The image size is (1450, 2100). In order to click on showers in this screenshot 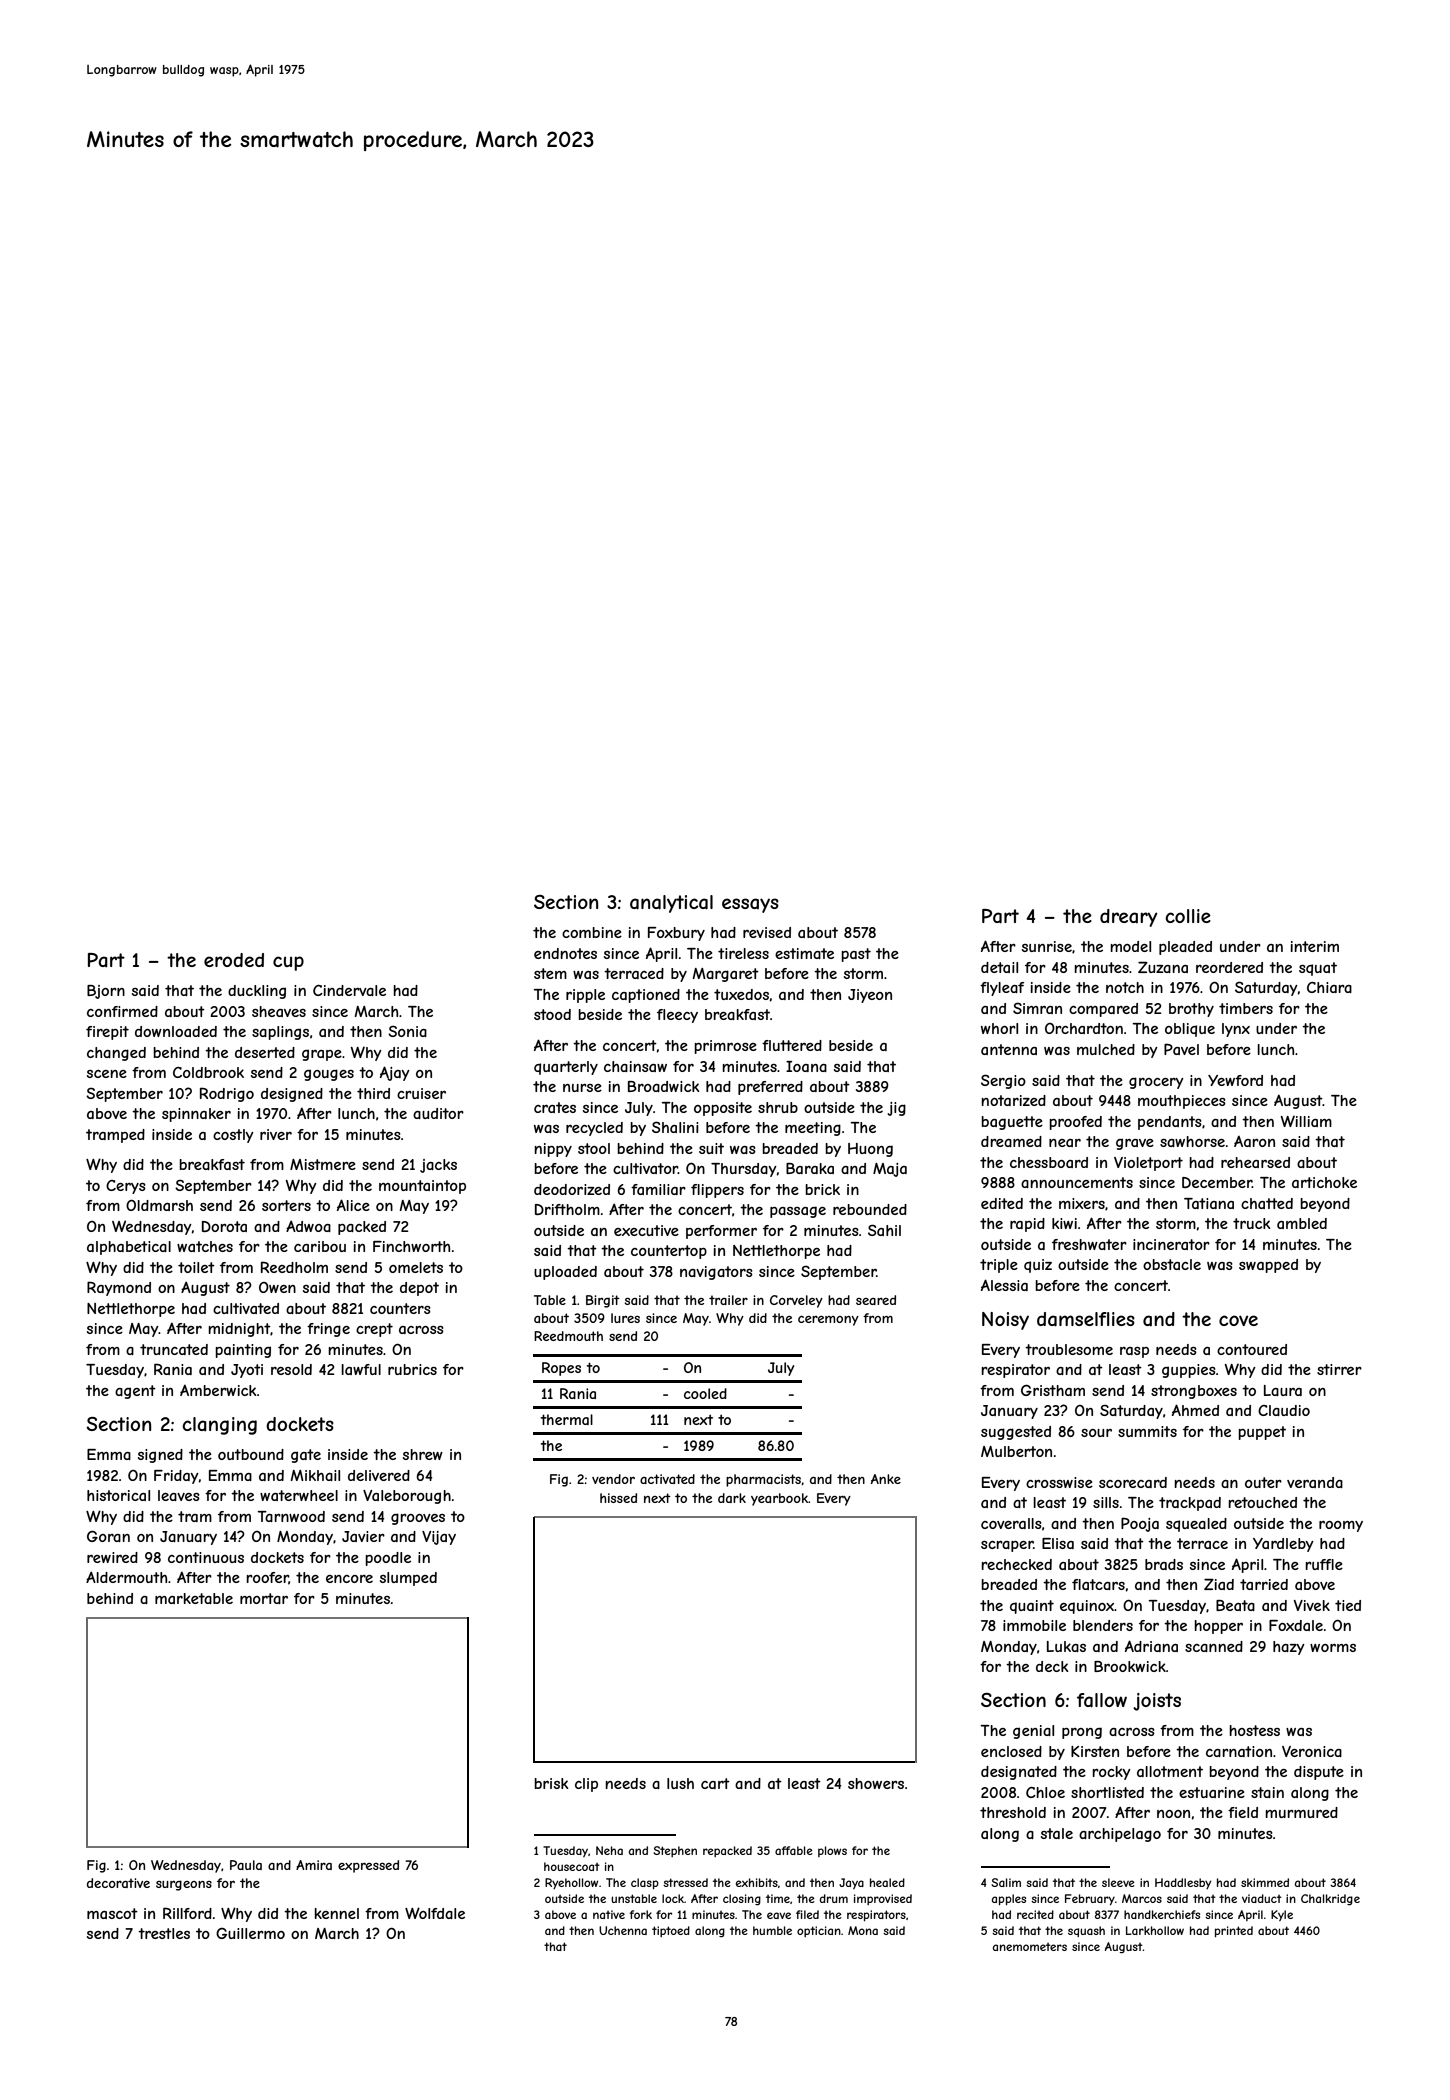, I will do `click(876, 1783)`.
